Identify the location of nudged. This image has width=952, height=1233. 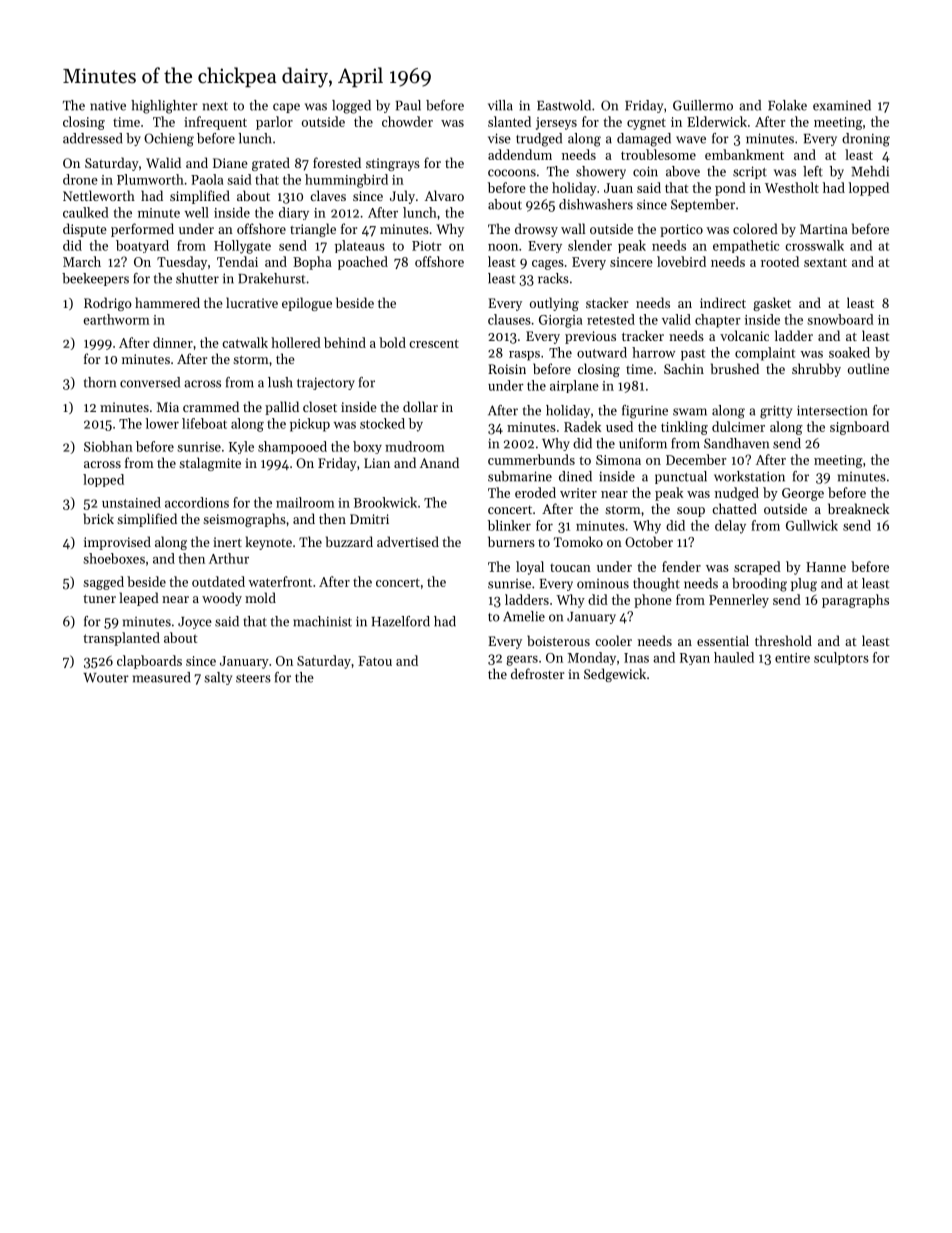
(737, 494).
